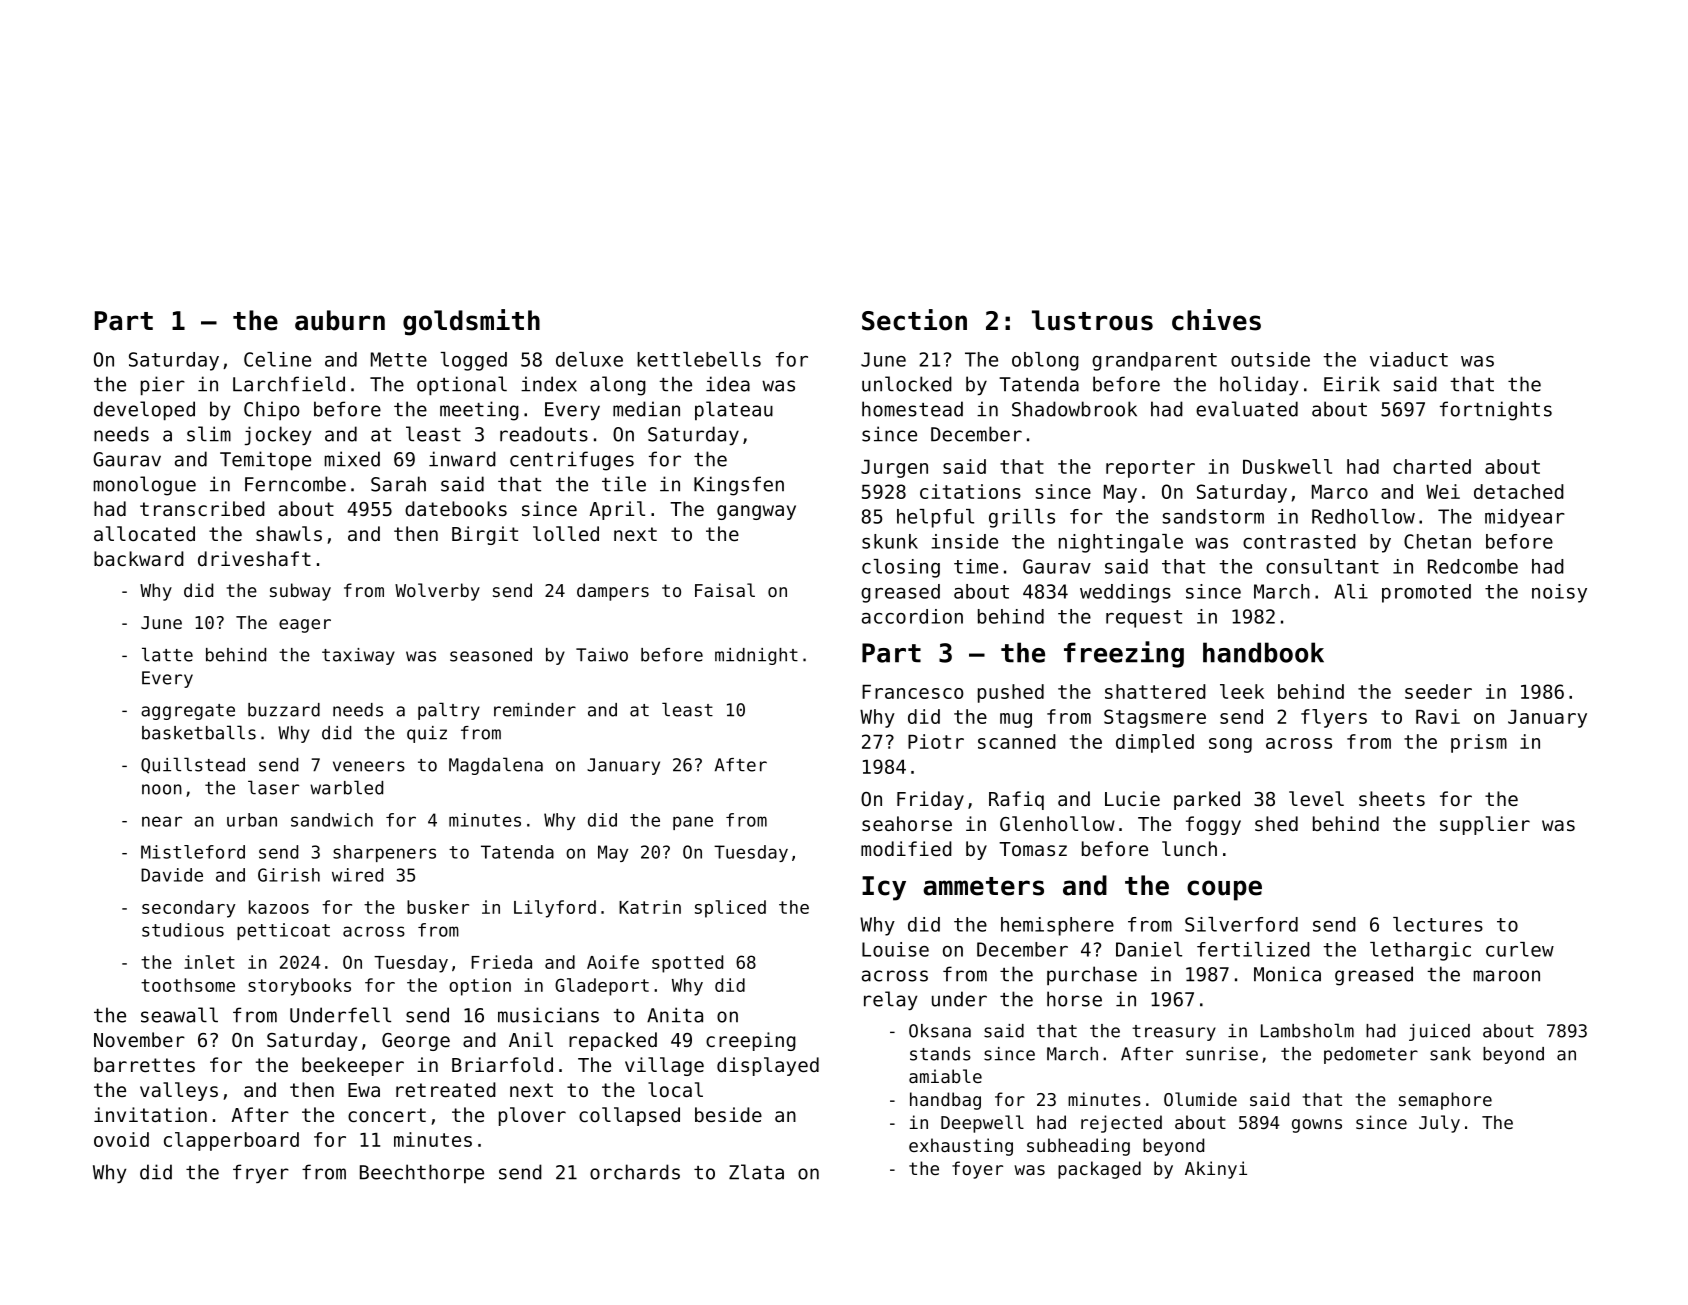  I want to click on collapsed, so click(629, 1116).
